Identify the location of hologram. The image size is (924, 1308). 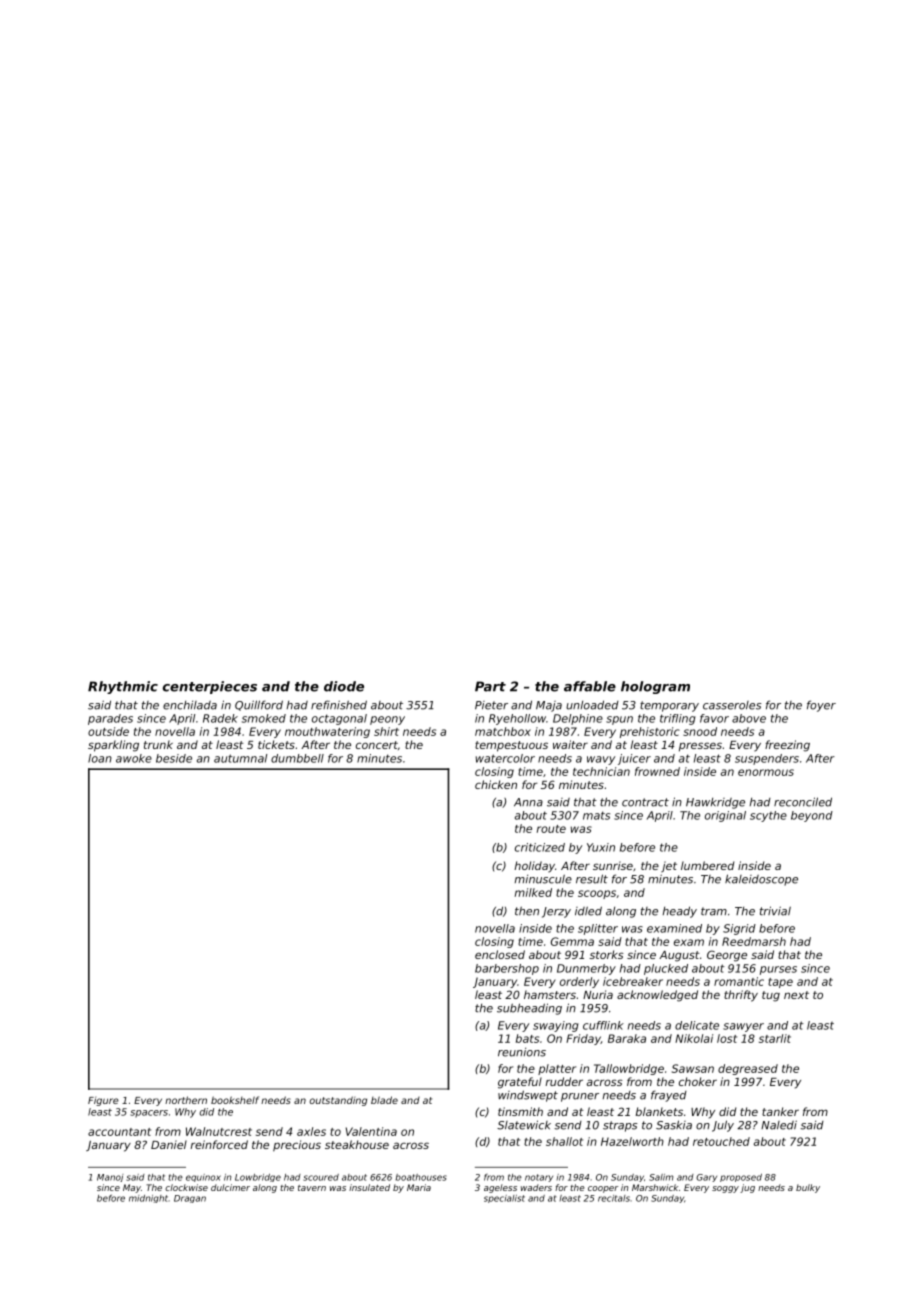
(655, 687).
